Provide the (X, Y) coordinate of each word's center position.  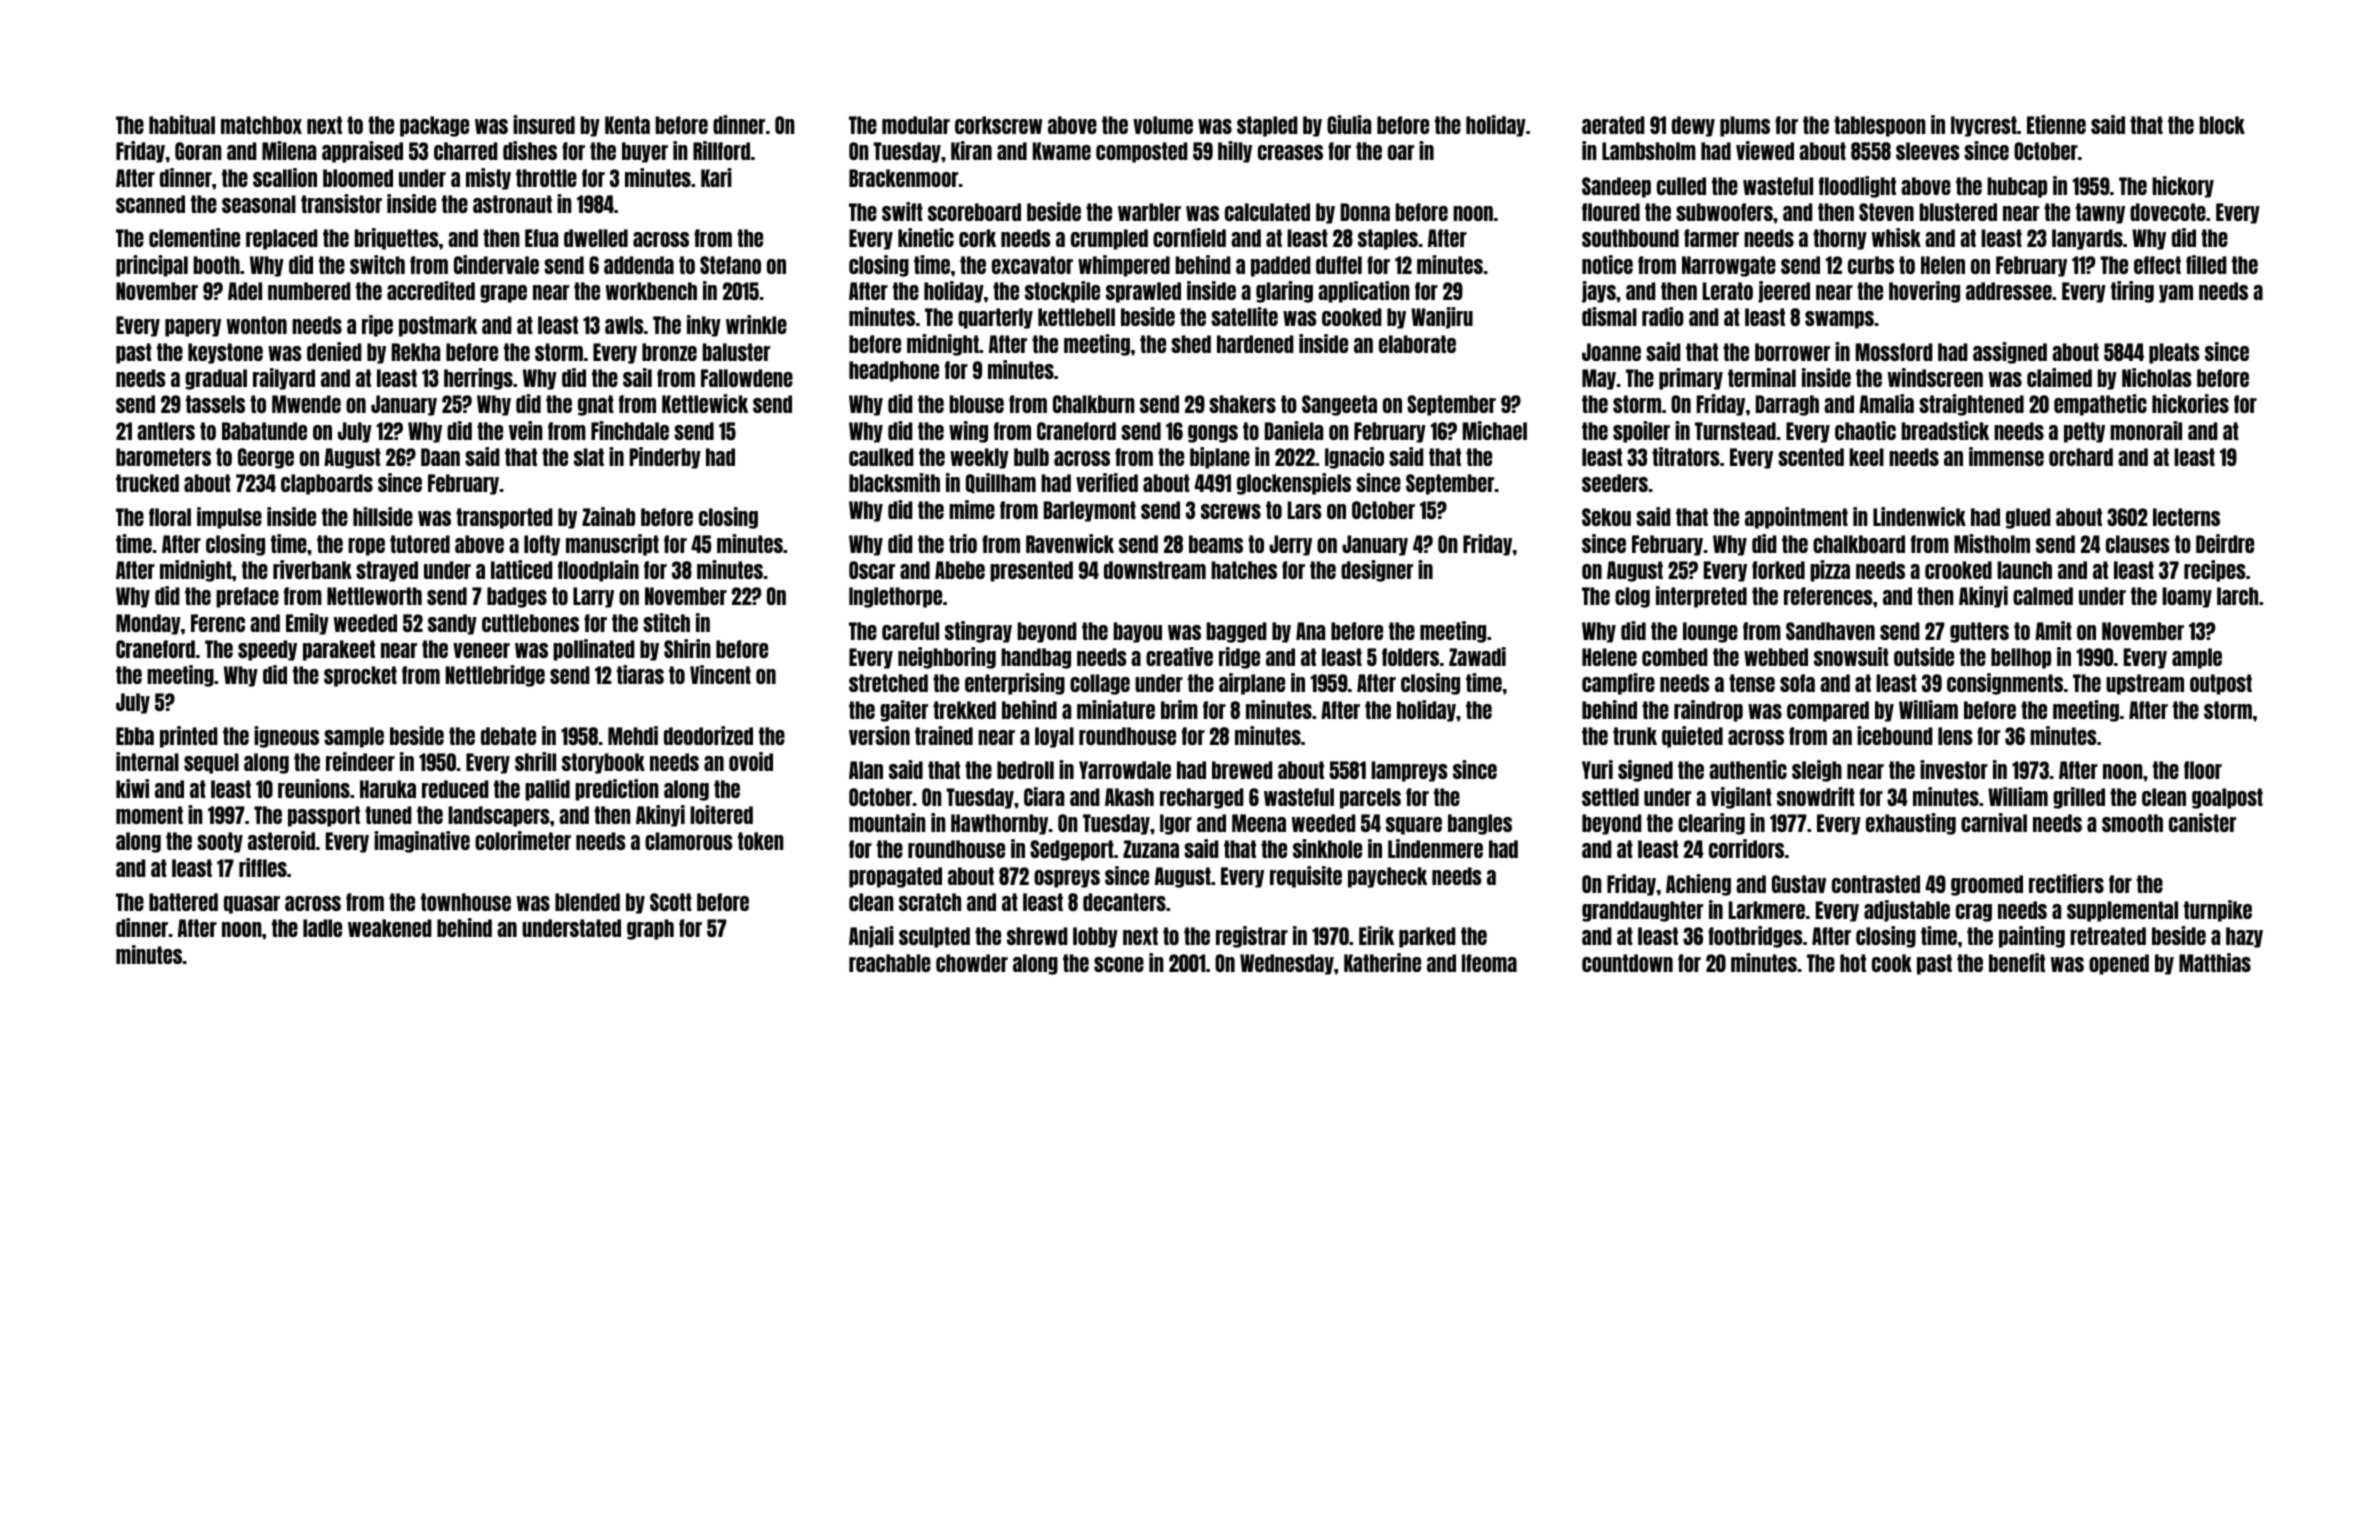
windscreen (1935, 377)
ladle (322, 928)
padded (1281, 266)
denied (334, 351)
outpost (2221, 684)
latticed (522, 569)
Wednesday (1287, 964)
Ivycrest (1984, 126)
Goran (198, 151)
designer (1377, 571)
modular (916, 125)
